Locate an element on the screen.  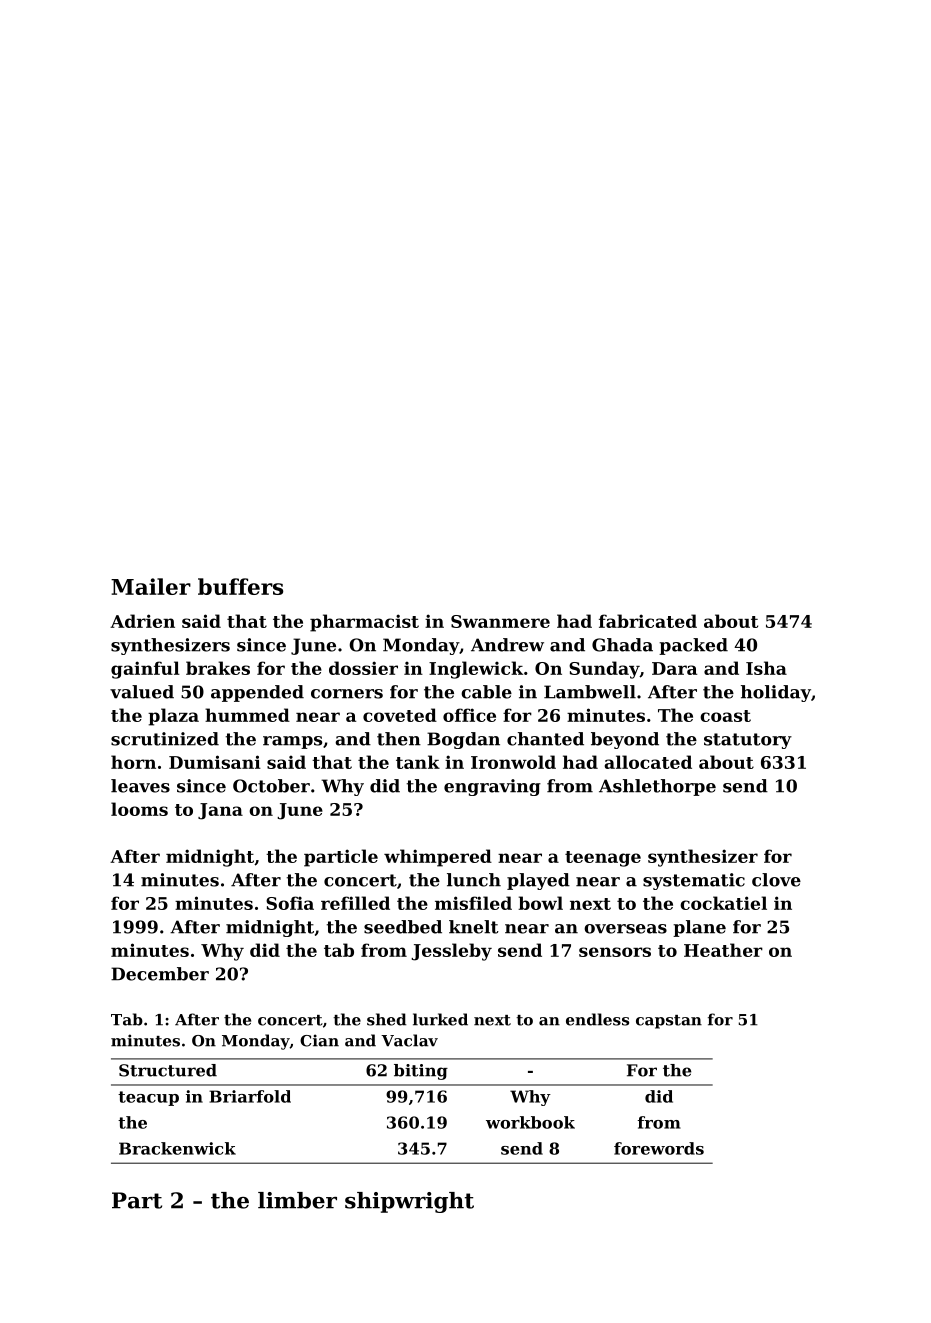
ramps is located at coordinates (292, 742).
